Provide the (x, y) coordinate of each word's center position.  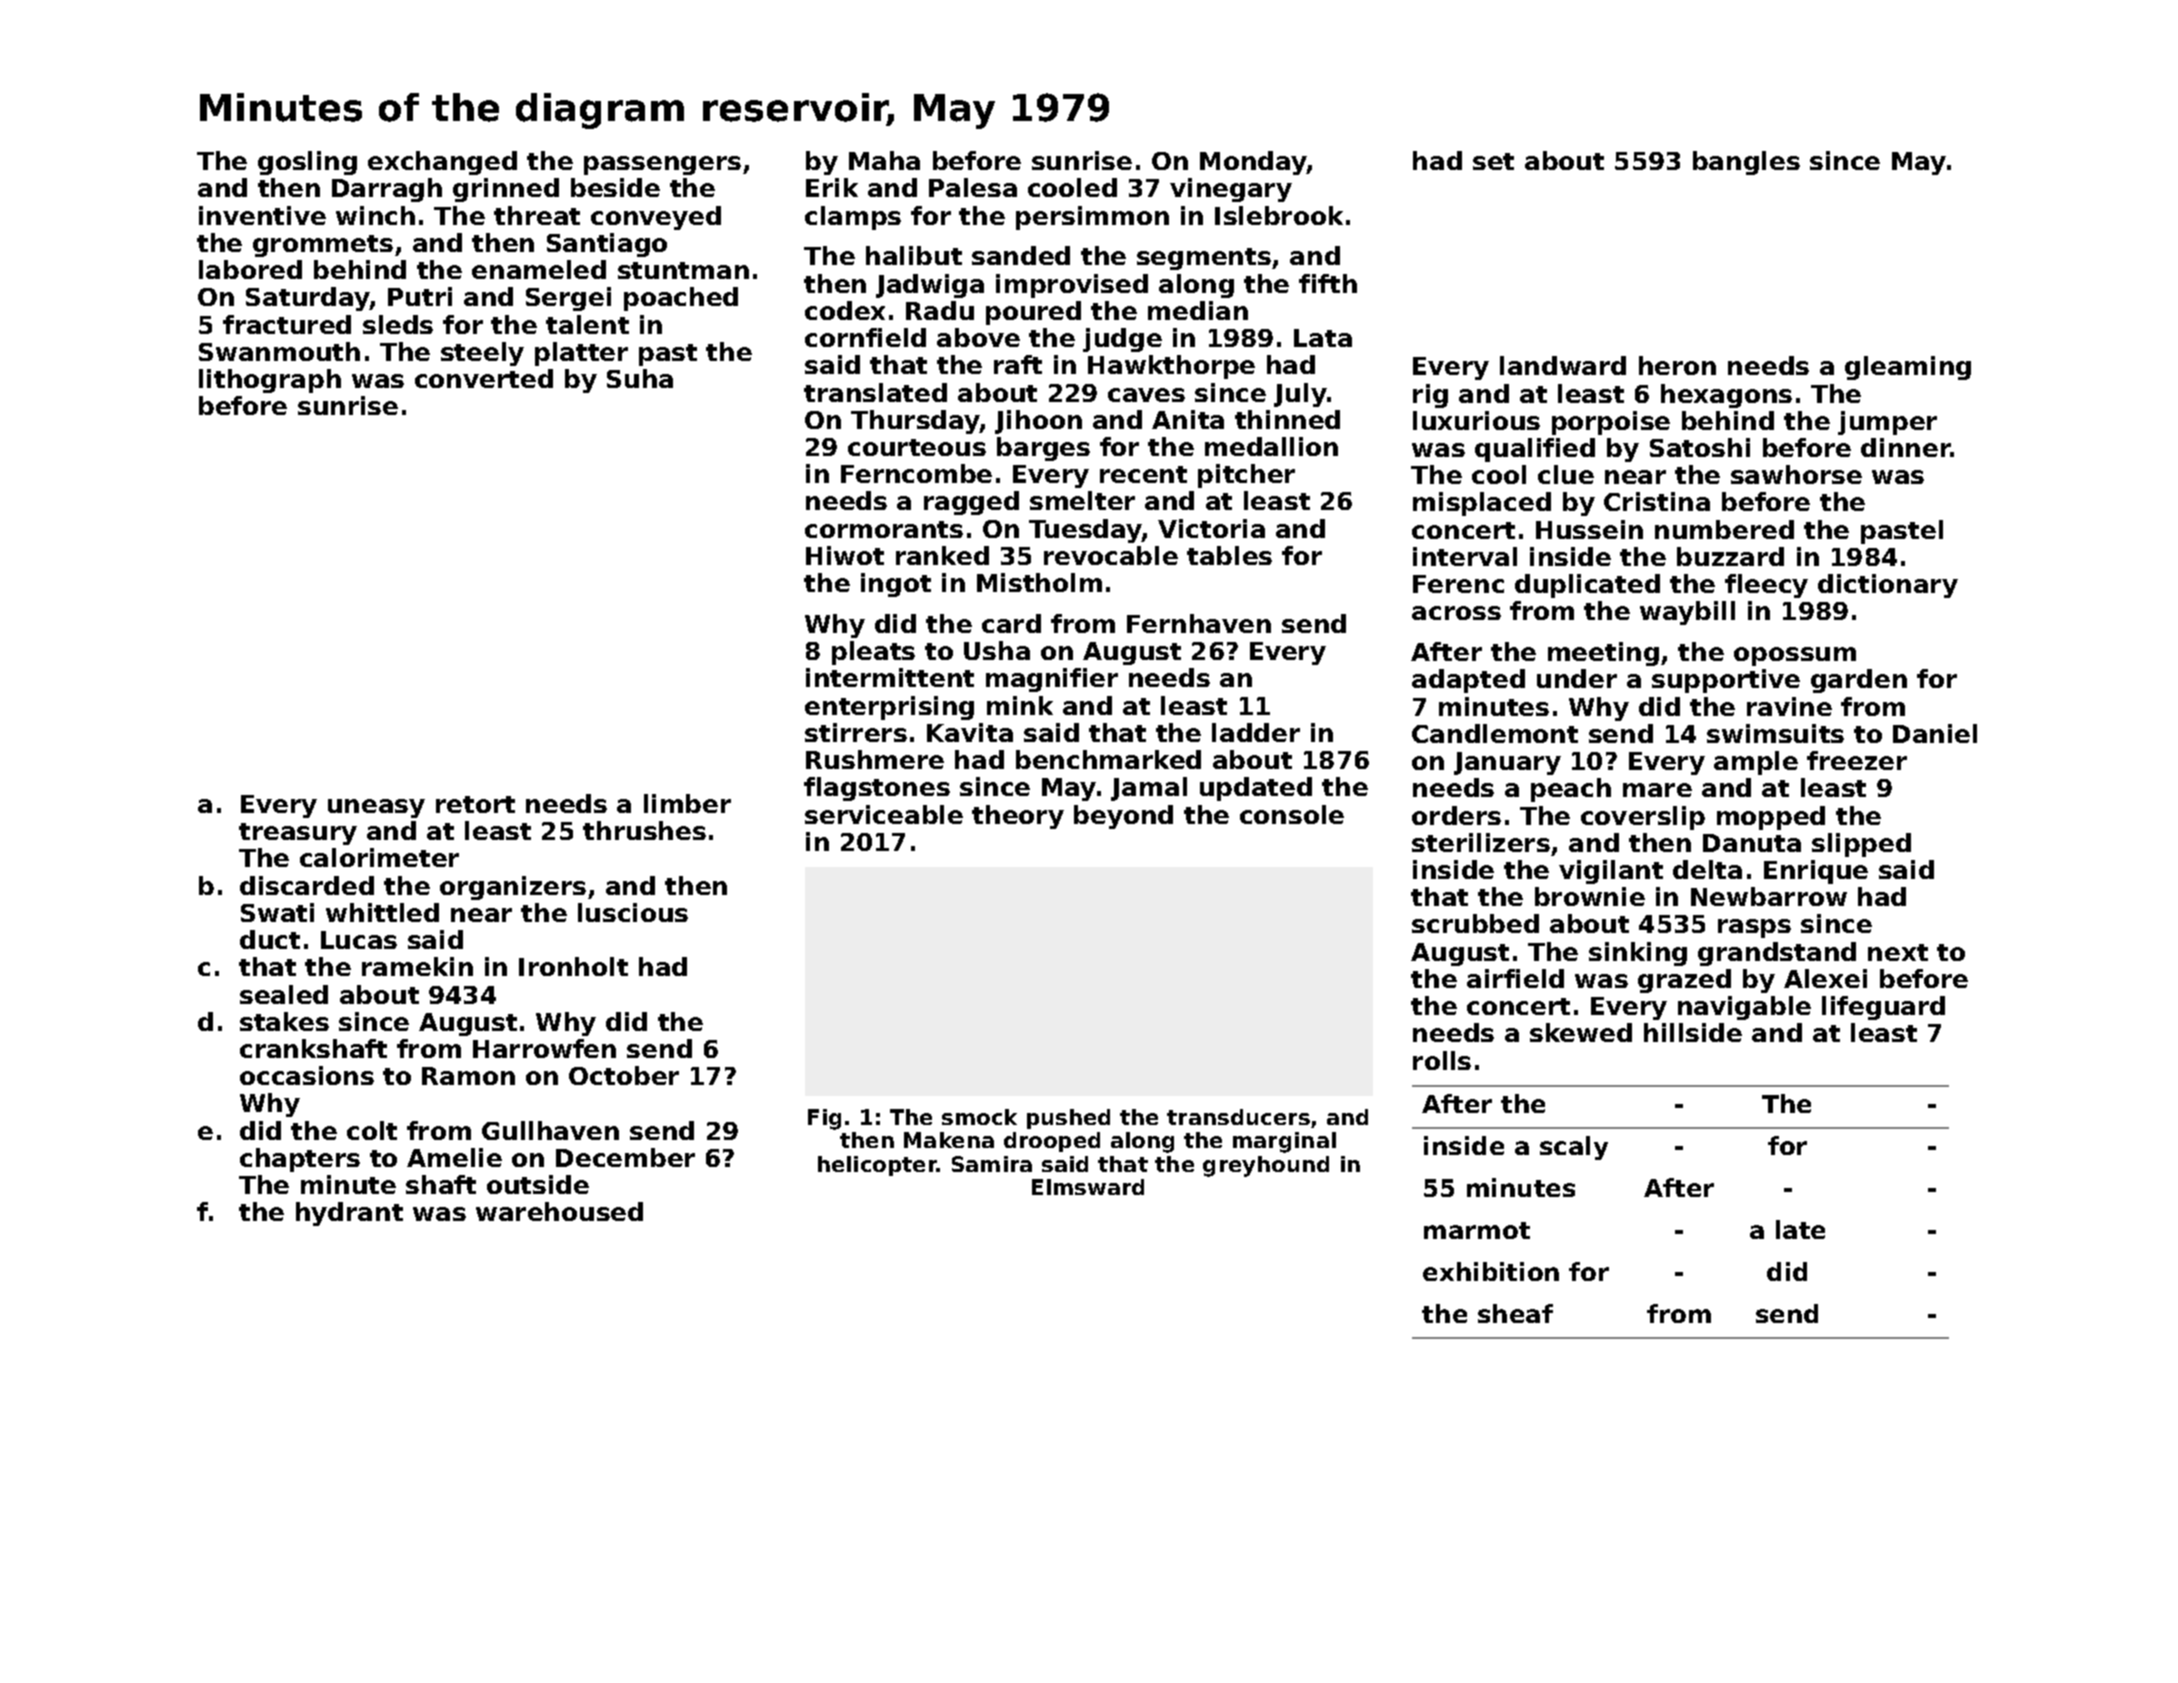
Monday (1253, 163)
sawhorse (1796, 474)
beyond (1123, 817)
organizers (513, 888)
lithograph (270, 381)
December (625, 1157)
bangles (1746, 163)
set (1493, 161)
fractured (287, 324)
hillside (1693, 1032)
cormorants (884, 529)
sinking (1638, 954)
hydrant (349, 1214)
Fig (824, 1119)
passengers (662, 165)
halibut (914, 255)
